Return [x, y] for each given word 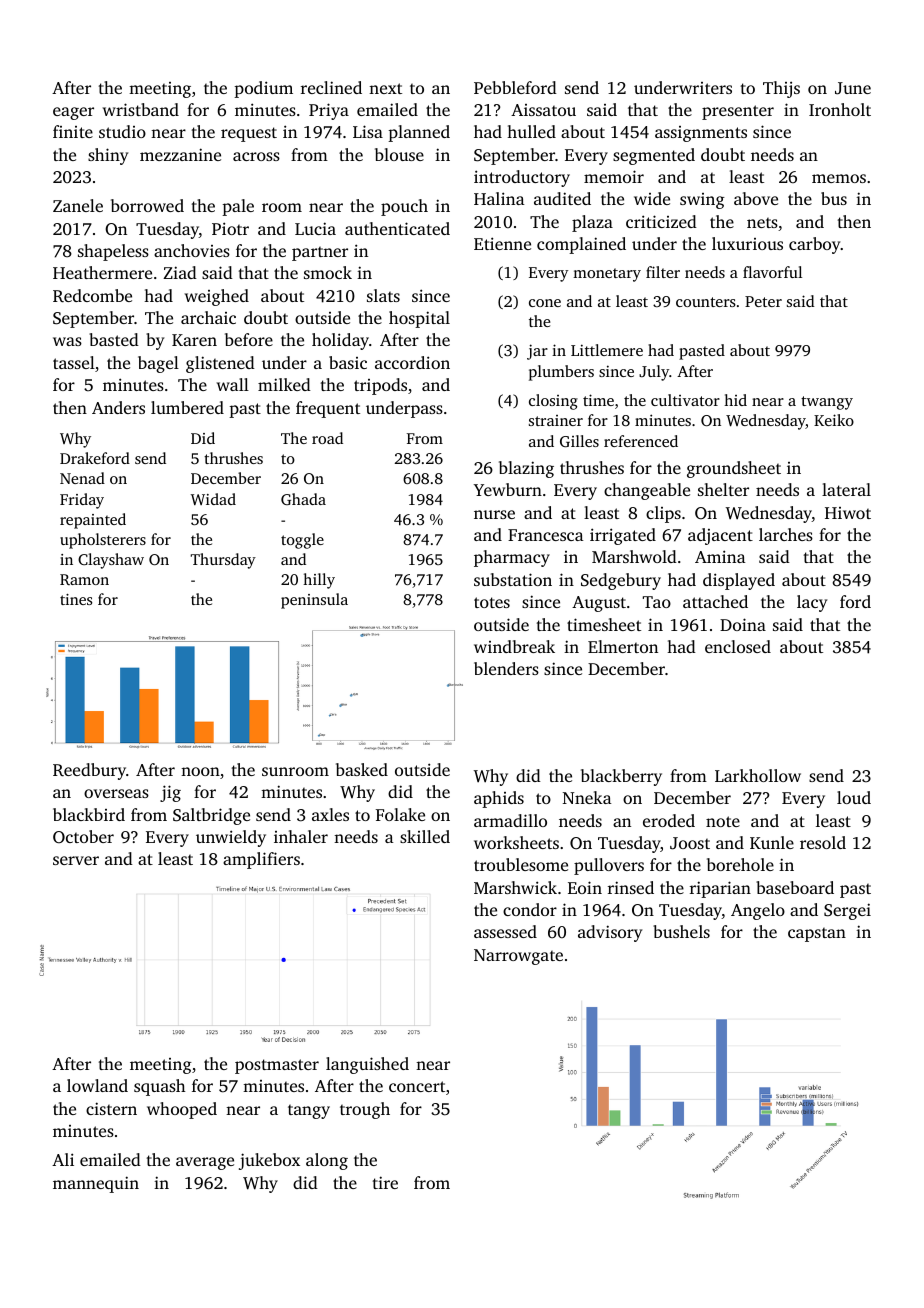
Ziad [180, 272]
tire [385, 1182]
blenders [506, 668]
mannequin [96, 1184]
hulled [531, 131]
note [723, 821]
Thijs [781, 89]
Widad [213, 499]
